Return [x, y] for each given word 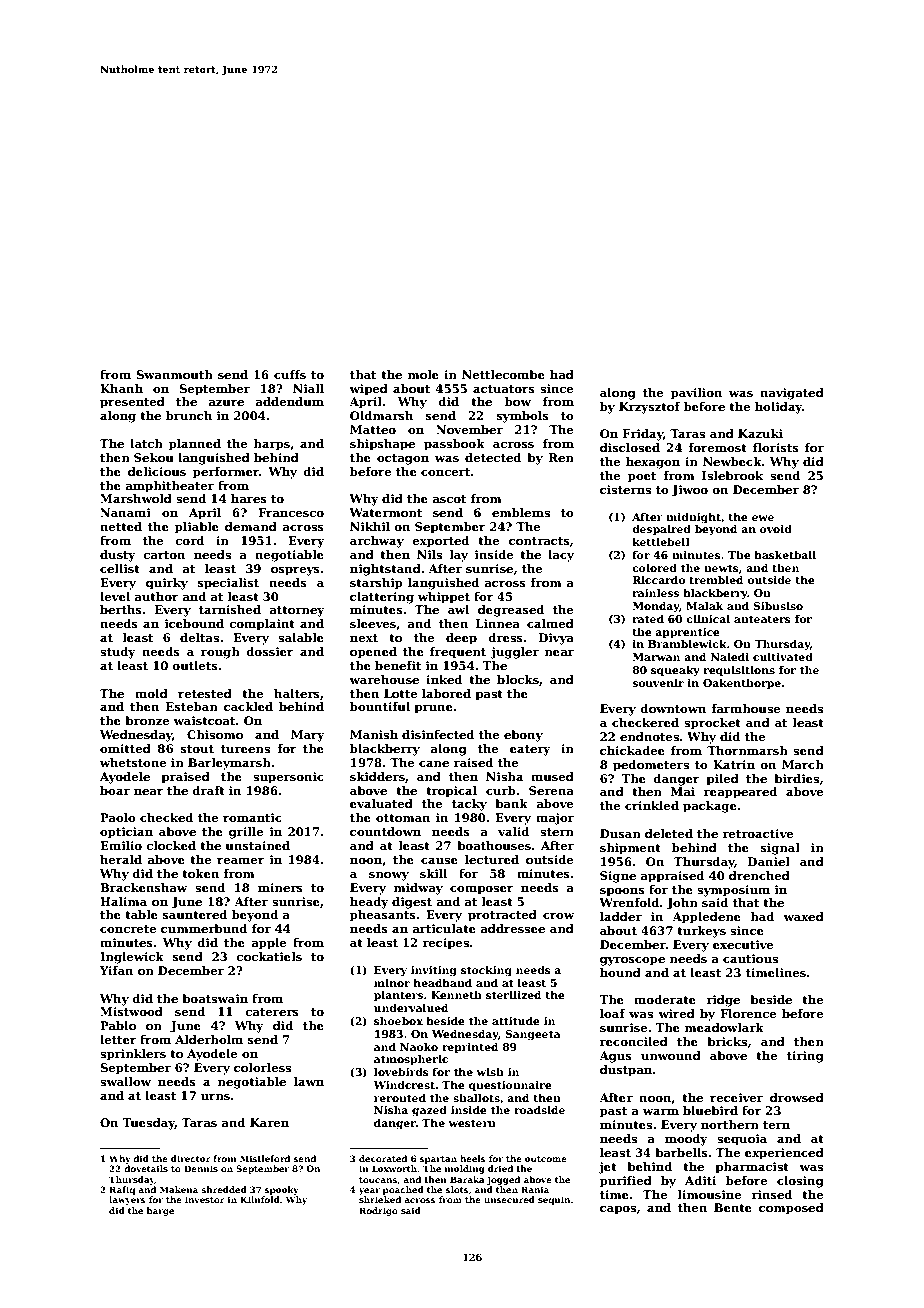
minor [392, 983]
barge [160, 1211]
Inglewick [132, 958]
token [200, 873]
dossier [270, 651]
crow [558, 916]
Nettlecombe [503, 374]
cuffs [290, 374]
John [682, 904]
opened [373, 653]
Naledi [730, 657]
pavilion [696, 394]
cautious [750, 958]
